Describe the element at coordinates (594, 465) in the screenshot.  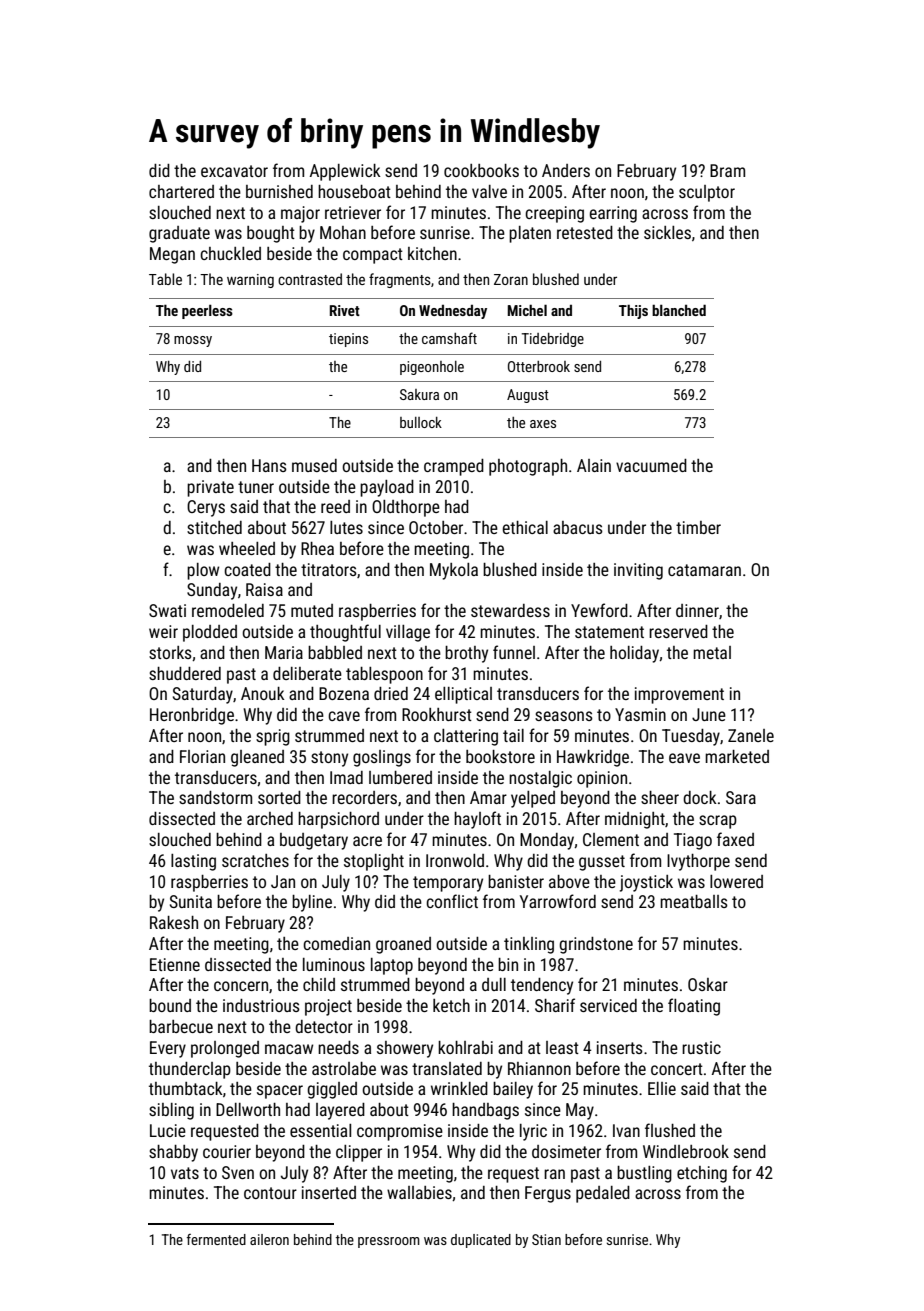
I see `Alain` at that location.
